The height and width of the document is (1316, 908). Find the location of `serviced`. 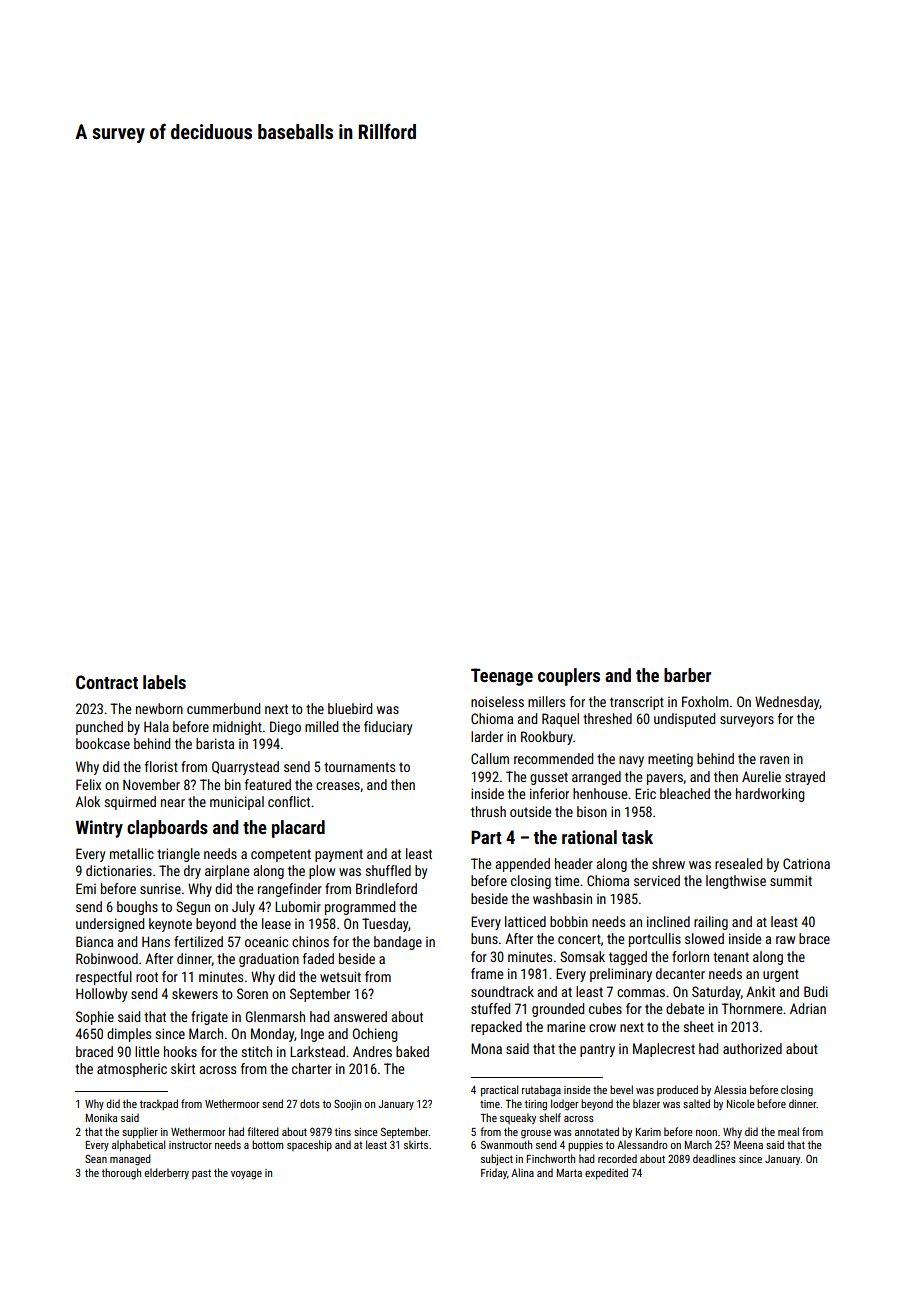

serviced is located at coordinates (657, 880).
